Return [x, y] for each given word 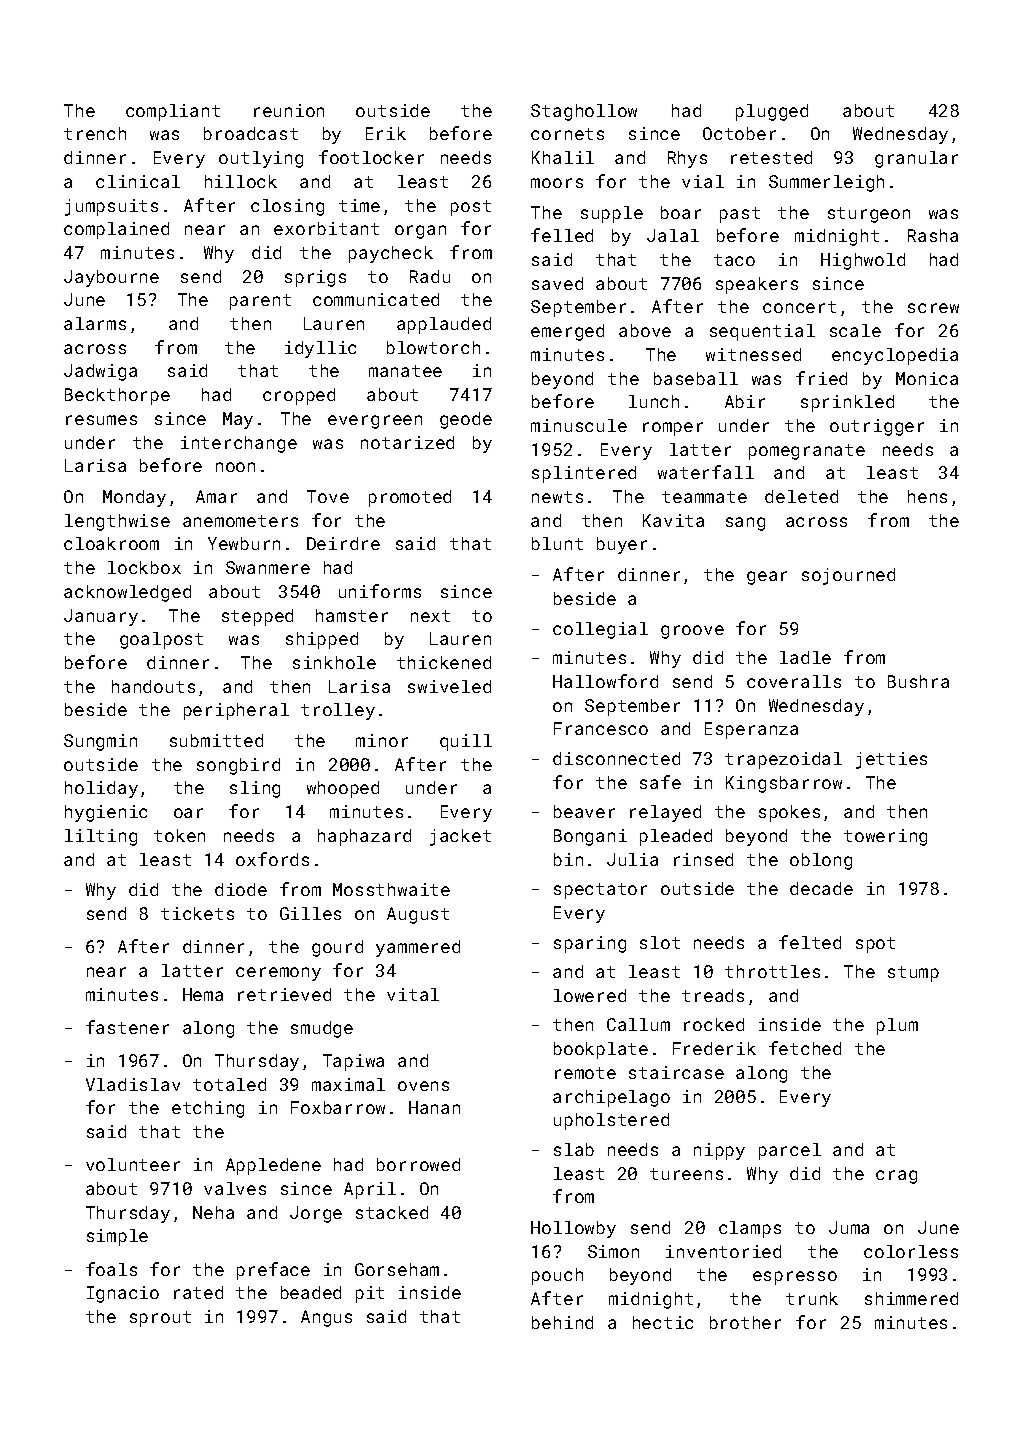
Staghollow [584, 112]
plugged [772, 112]
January [101, 617]
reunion [289, 110]
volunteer [133, 1164]
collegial [600, 630]
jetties [891, 760]
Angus [326, 1318]
